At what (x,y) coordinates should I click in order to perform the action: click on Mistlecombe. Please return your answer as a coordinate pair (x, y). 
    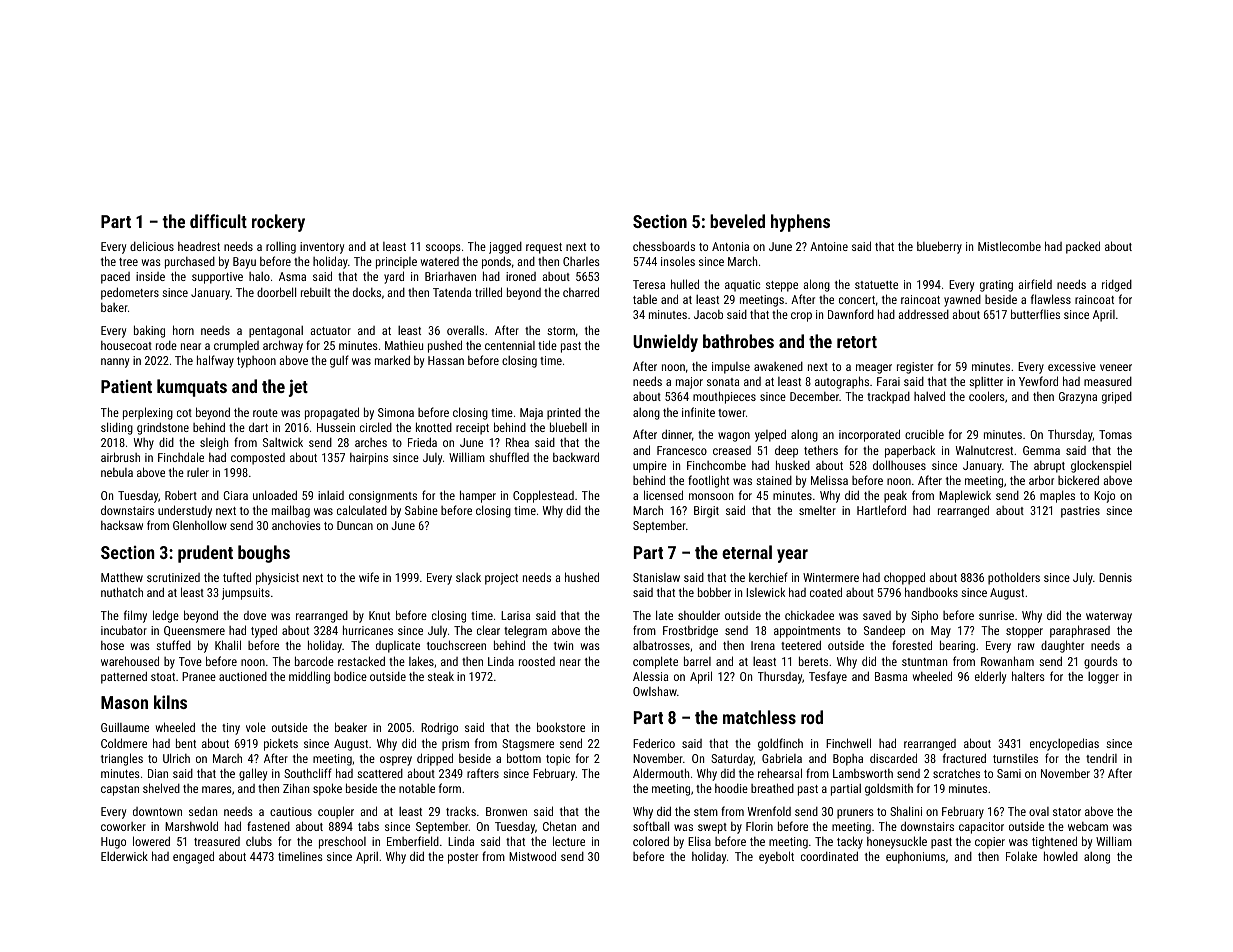
    Looking at the image, I should click on (1009, 246).
